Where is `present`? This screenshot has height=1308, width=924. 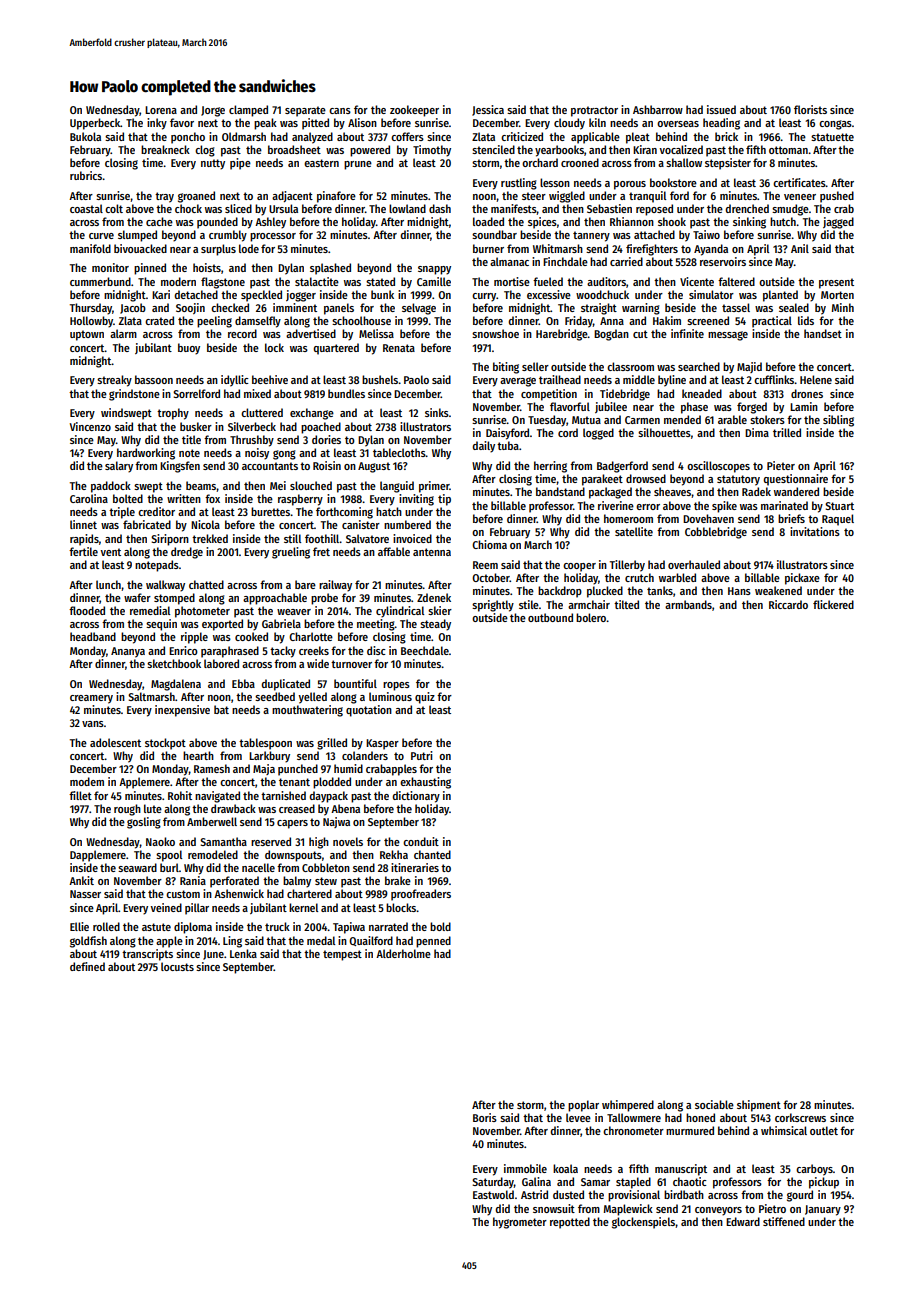
present is located at coordinates (836, 283).
